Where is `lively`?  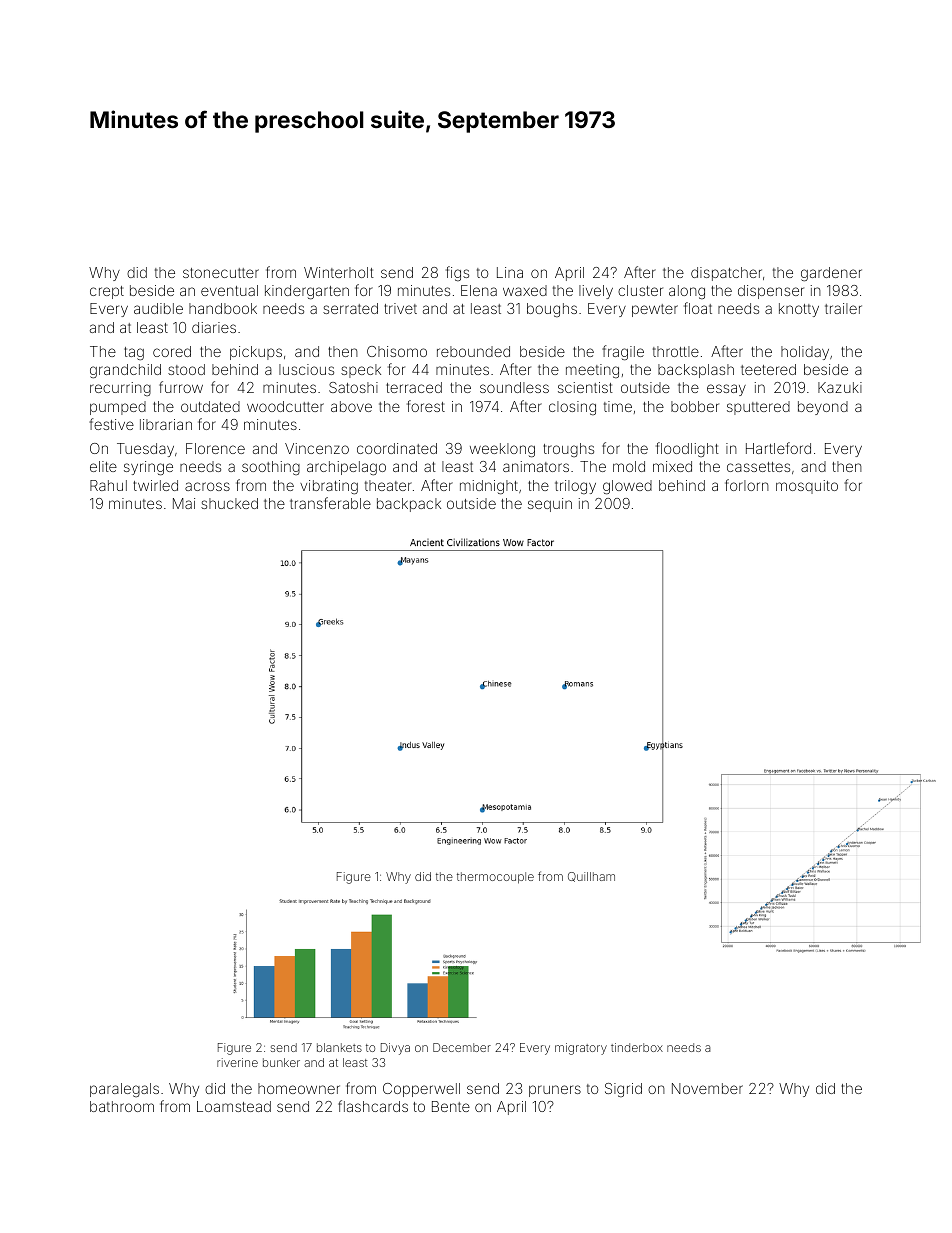 lively is located at coordinates (596, 292).
